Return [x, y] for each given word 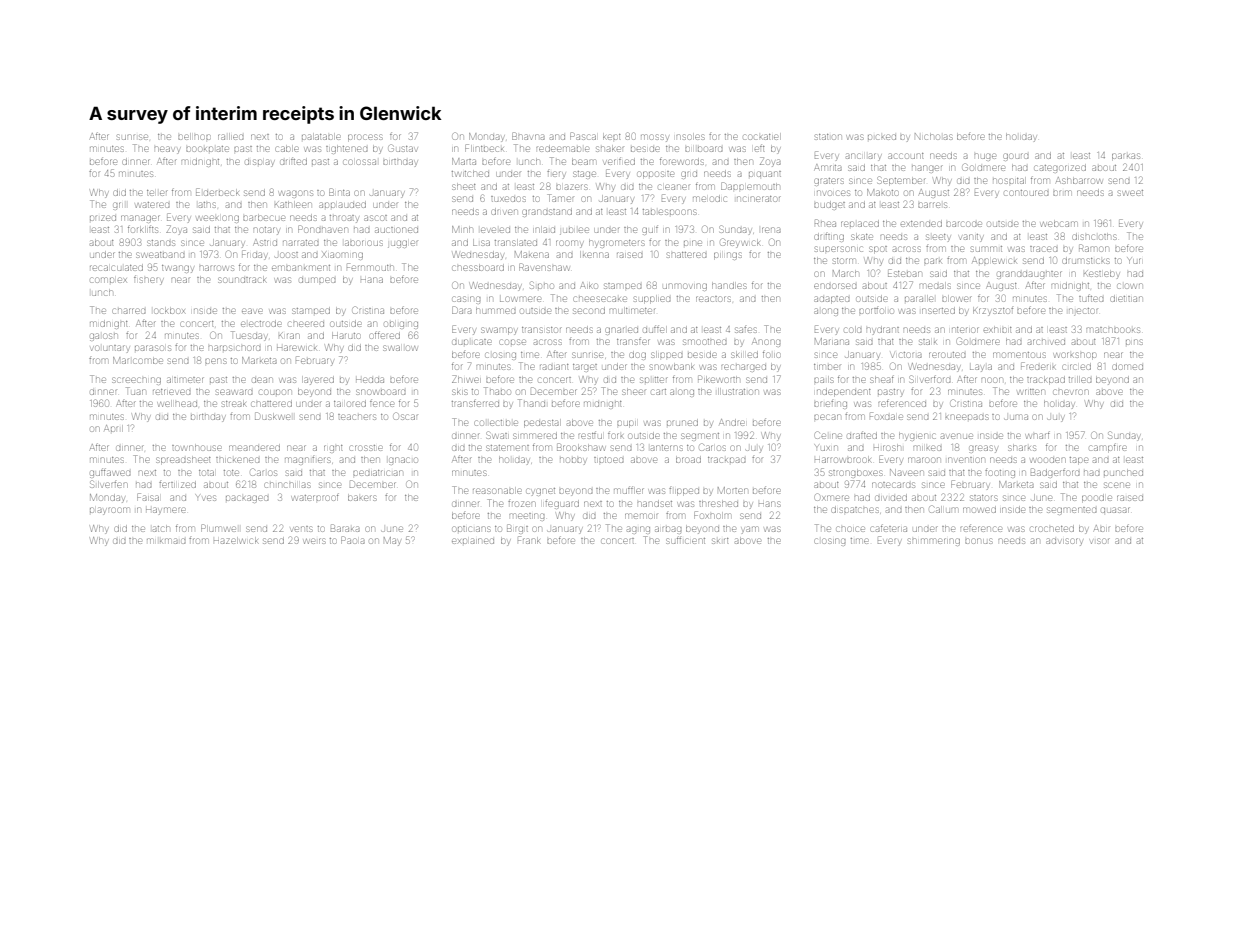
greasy [983, 449]
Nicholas [933, 136]
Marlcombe [138, 360]
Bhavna [528, 136]
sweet [1130, 193]
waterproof [315, 498]
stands [161, 243]
